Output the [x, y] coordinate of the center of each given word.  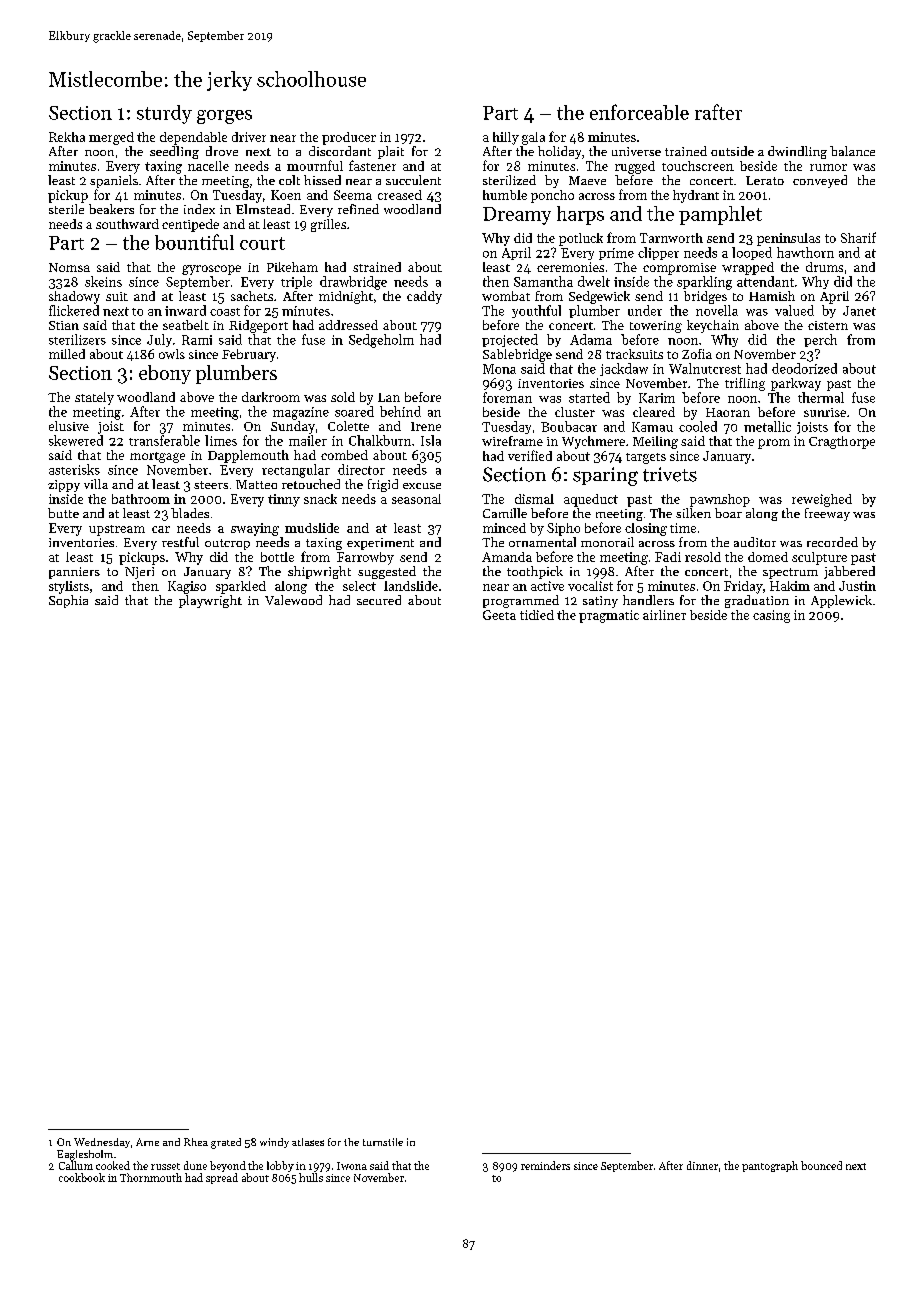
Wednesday [102, 1143]
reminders [545, 1165]
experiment [380, 544]
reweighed [822, 500]
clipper [658, 253]
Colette [348, 426]
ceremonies [570, 267]
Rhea [196, 1142]
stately [94, 398]
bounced [821, 1165]
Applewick [841, 601]
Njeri [139, 573]
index [199, 209]
